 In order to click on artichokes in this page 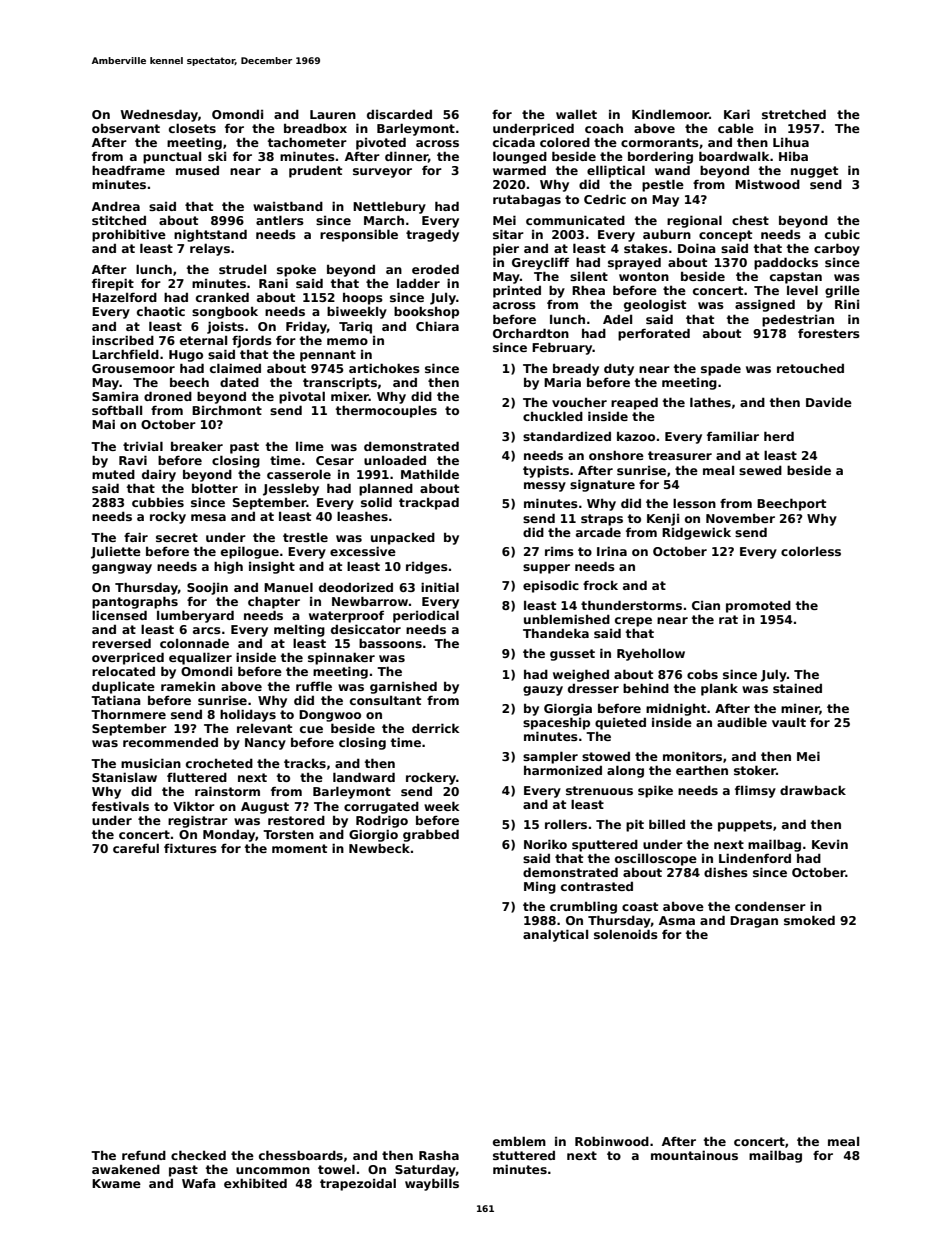, I will do `click(384, 368)`.
